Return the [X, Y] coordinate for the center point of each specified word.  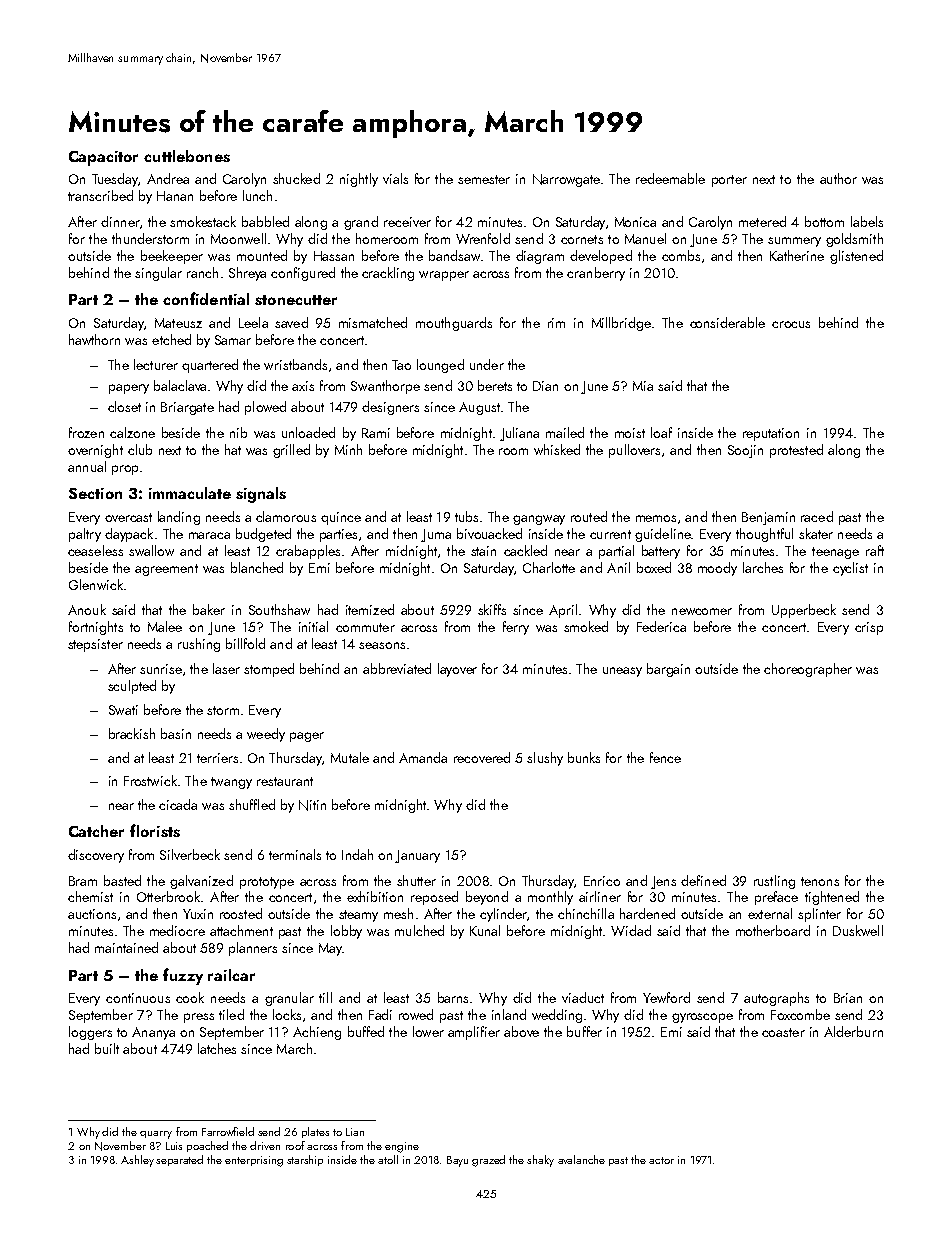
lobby [346, 932]
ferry [516, 628]
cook [190, 997]
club [140, 449]
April [563, 611]
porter [729, 181]
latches [217, 1048]
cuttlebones [187, 156]
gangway [539, 520]
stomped [269, 670]
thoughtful [764, 535]
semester [484, 179]
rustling [774, 882]
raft [875, 550]
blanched [257, 567]
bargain [668, 670]
